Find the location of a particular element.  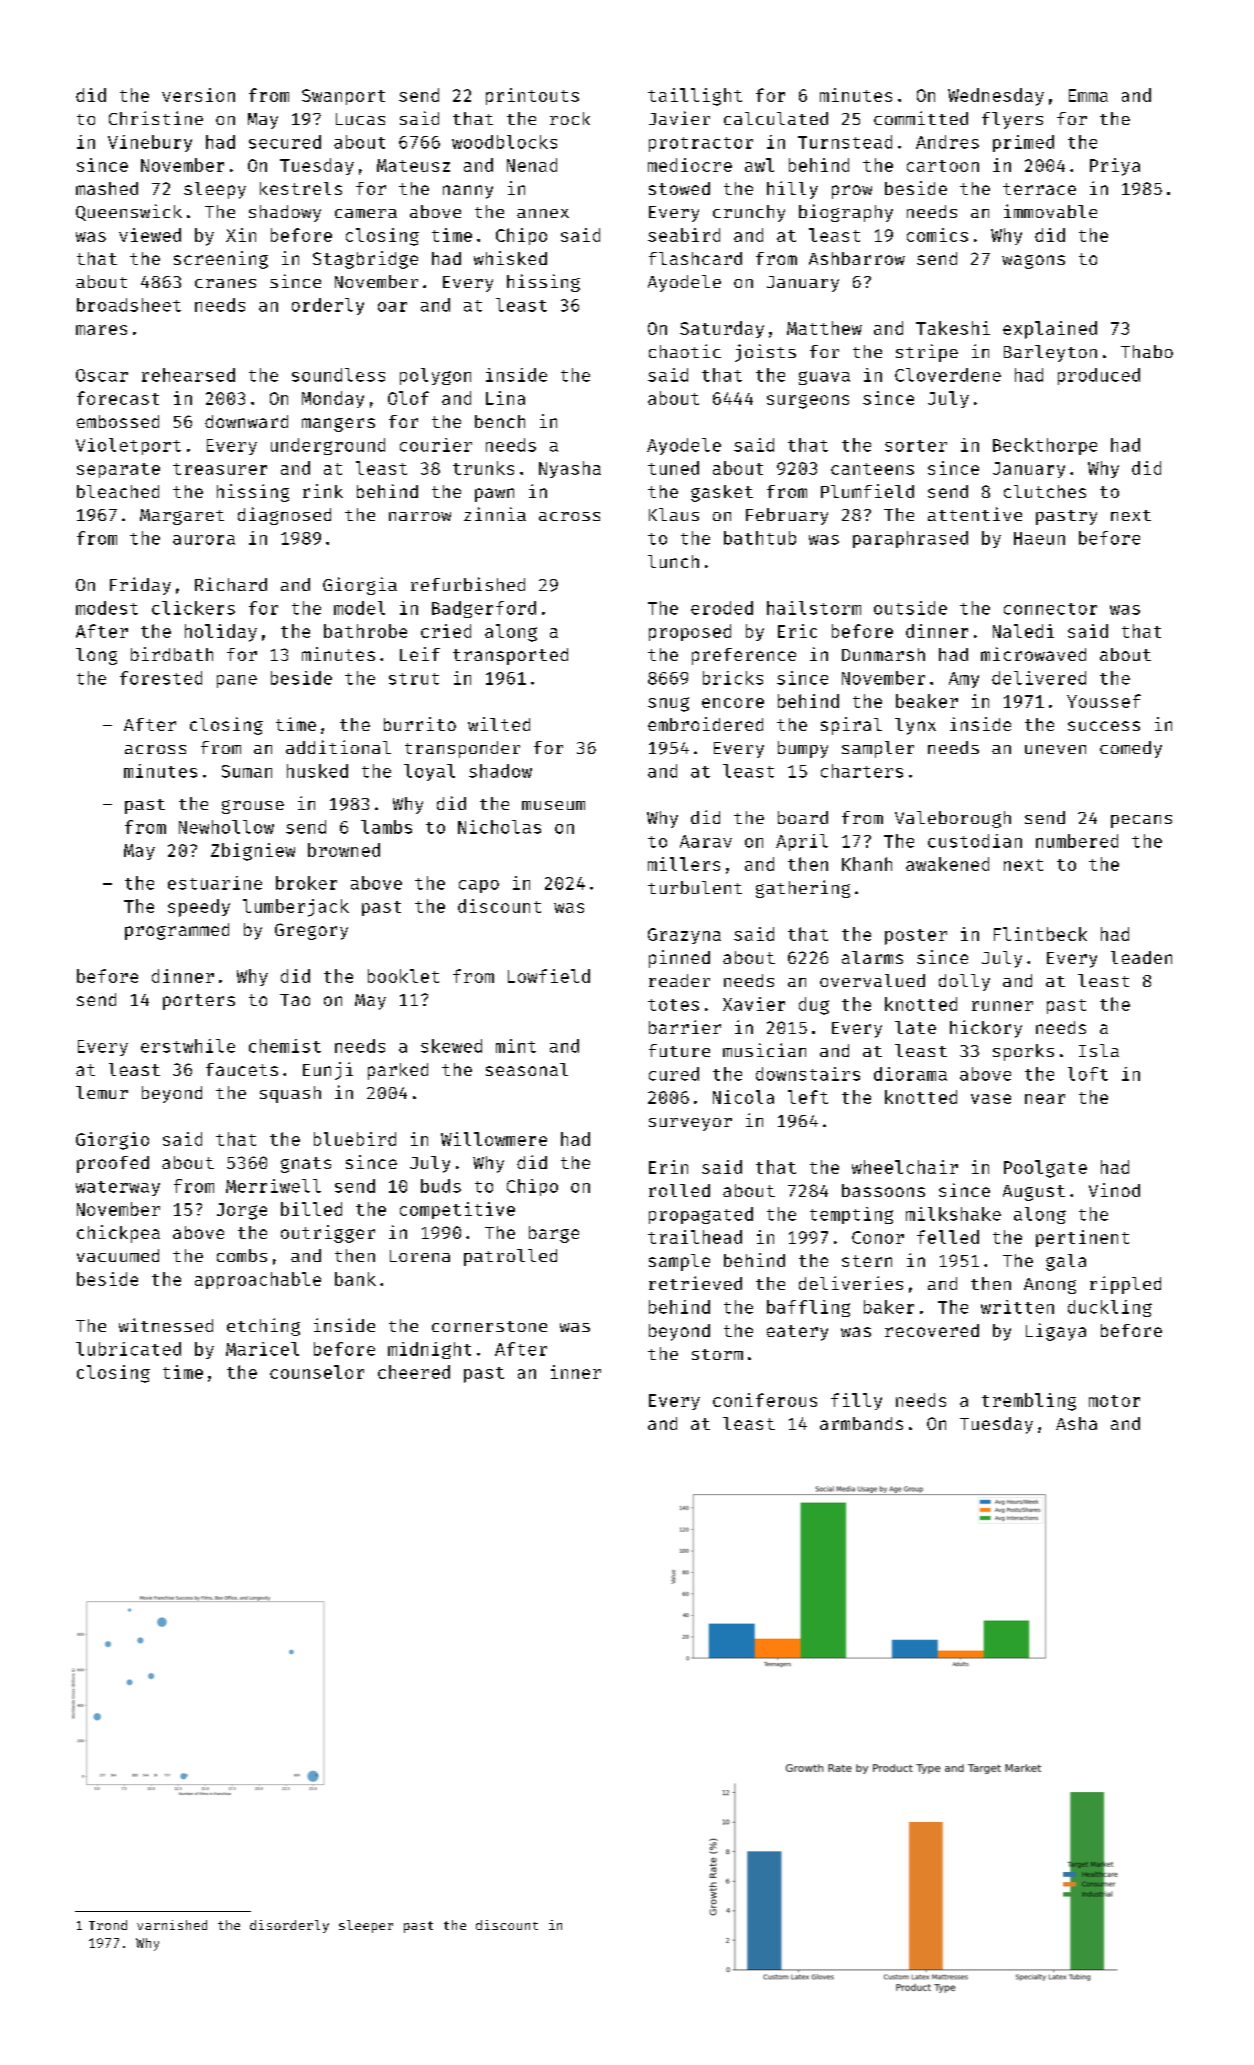

turbulent is located at coordinates (695, 887).
